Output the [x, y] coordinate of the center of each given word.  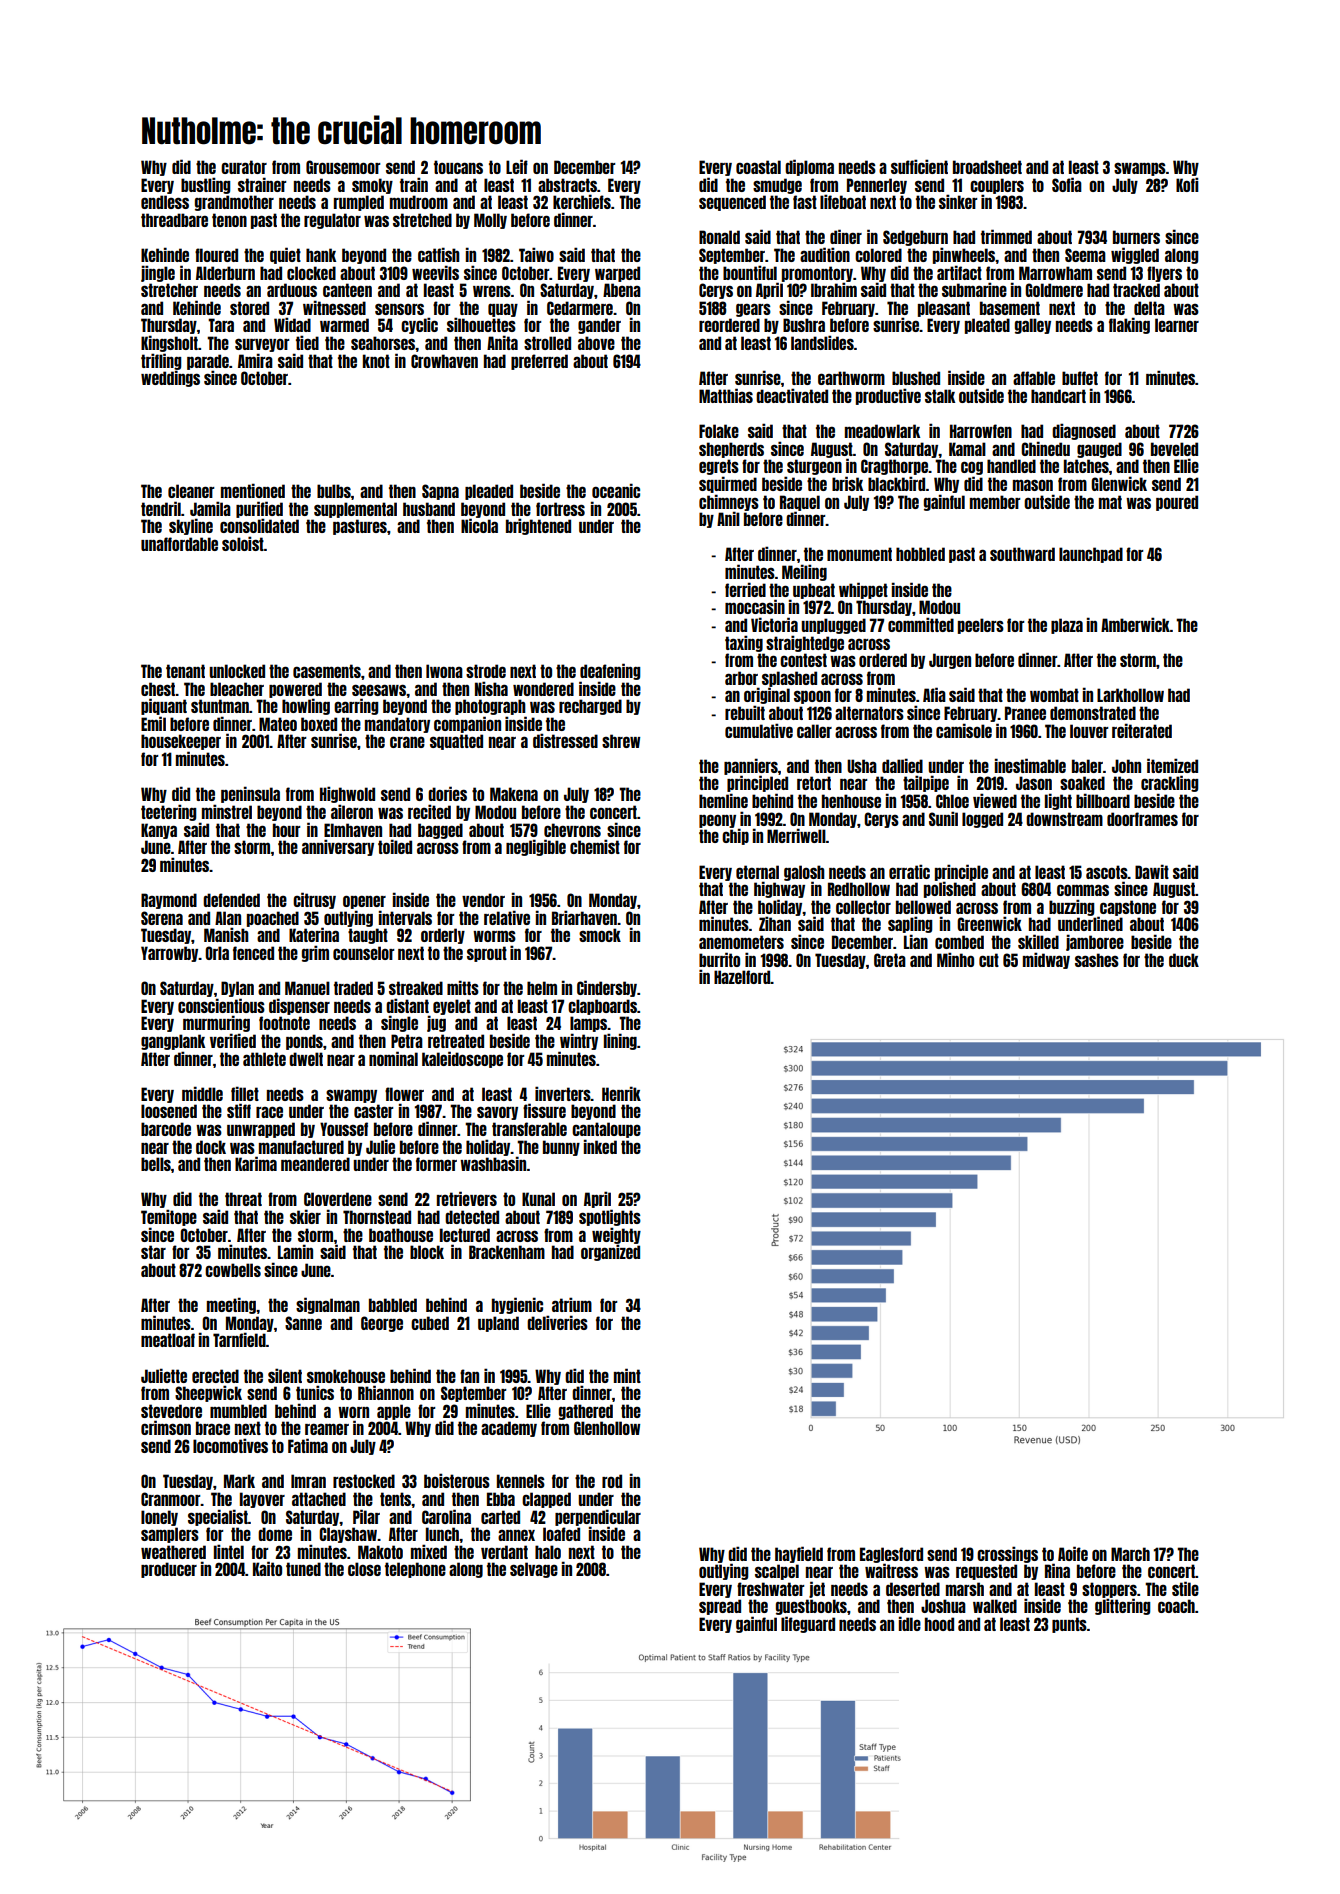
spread [720, 1607]
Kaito [267, 1568]
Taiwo [536, 254]
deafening [610, 671]
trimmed [1006, 236]
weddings [170, 378]
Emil [153, 723]
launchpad [1091, 555]
